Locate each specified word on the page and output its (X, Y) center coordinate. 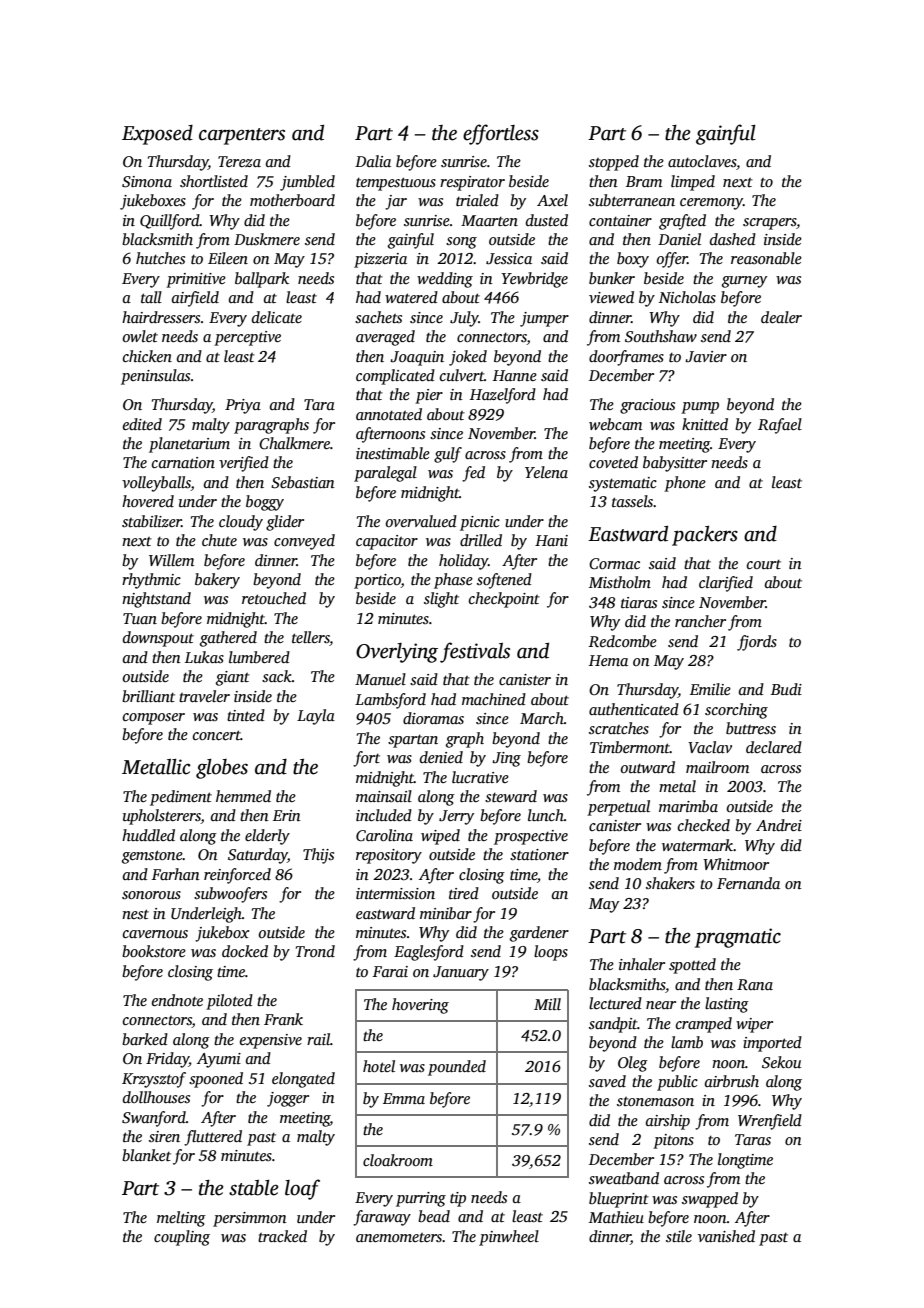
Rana (755, 984)
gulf (448, 455)
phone (685, 484)
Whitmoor (736, 864)
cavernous (155, 934)
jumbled (307, 183)
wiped (440, 837)
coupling (182, 1238)
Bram (644, 181)
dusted (547, 220)
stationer (539, 854)
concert (217, 735)
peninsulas (155, 377)
